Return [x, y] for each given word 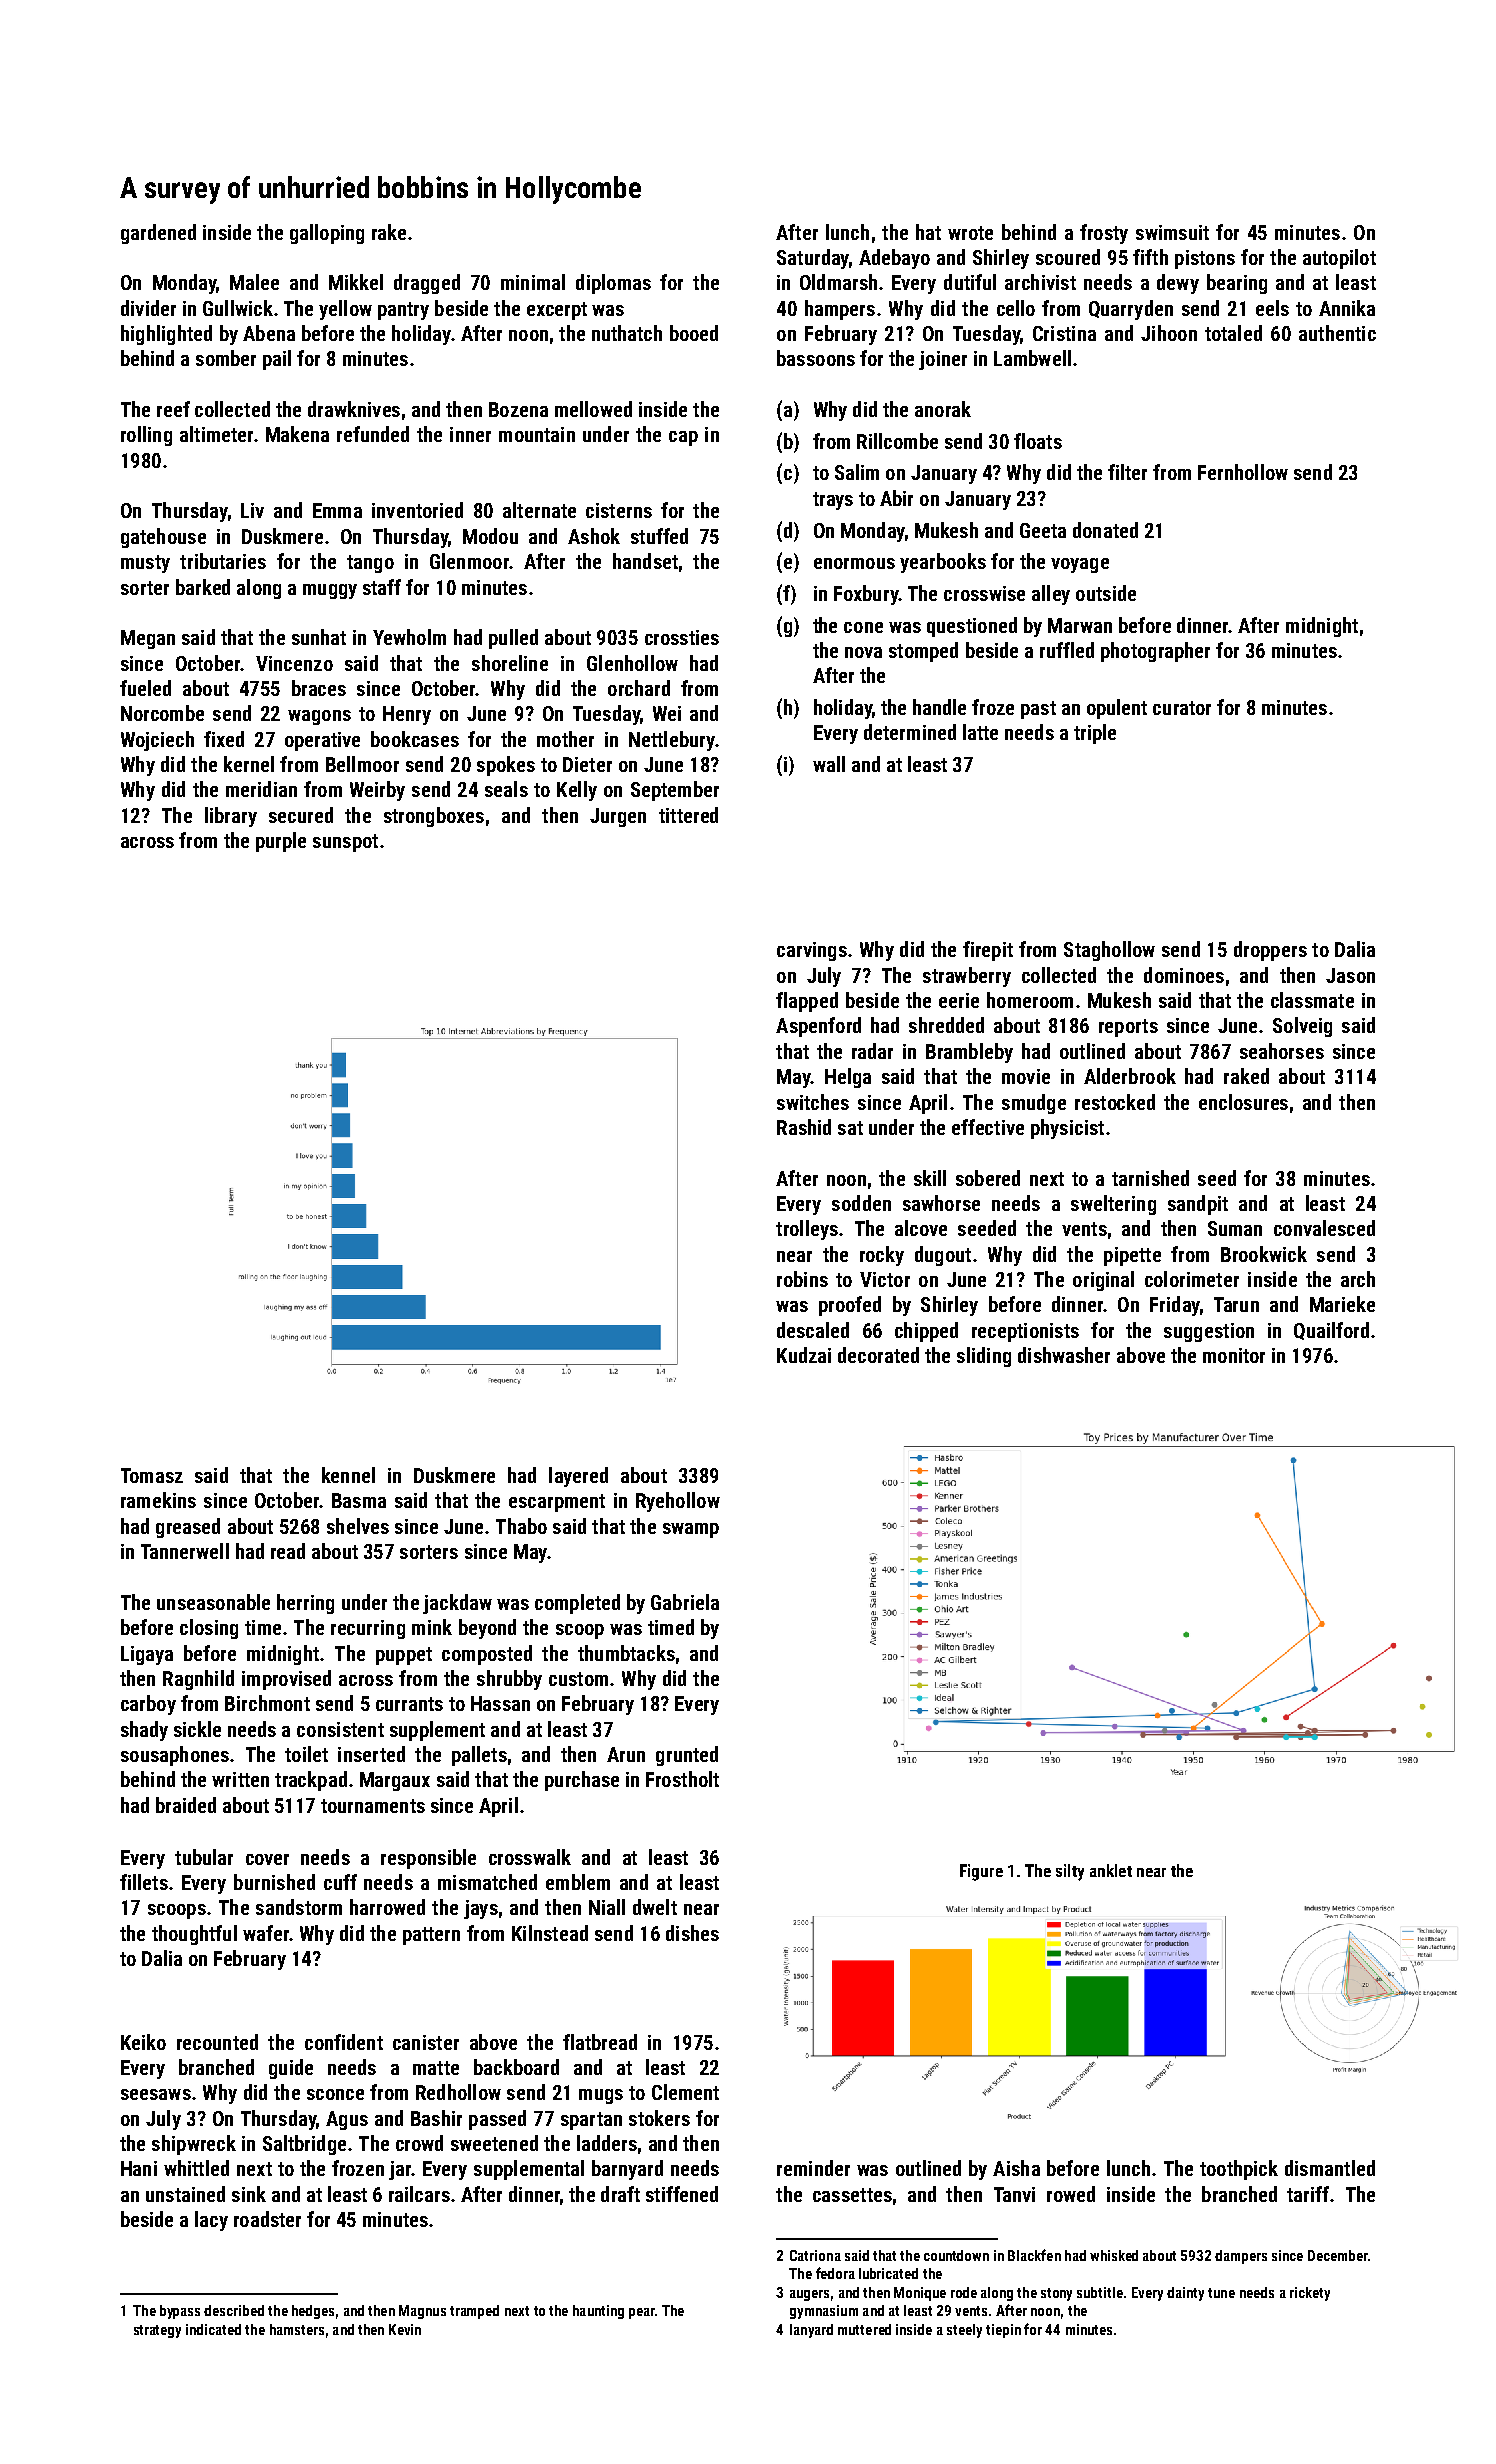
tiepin [1003, 2331]
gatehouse [163, 538]
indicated [213, 2329]
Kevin [405, 2329]
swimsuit [1172, 232]
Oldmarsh [838, 282]
